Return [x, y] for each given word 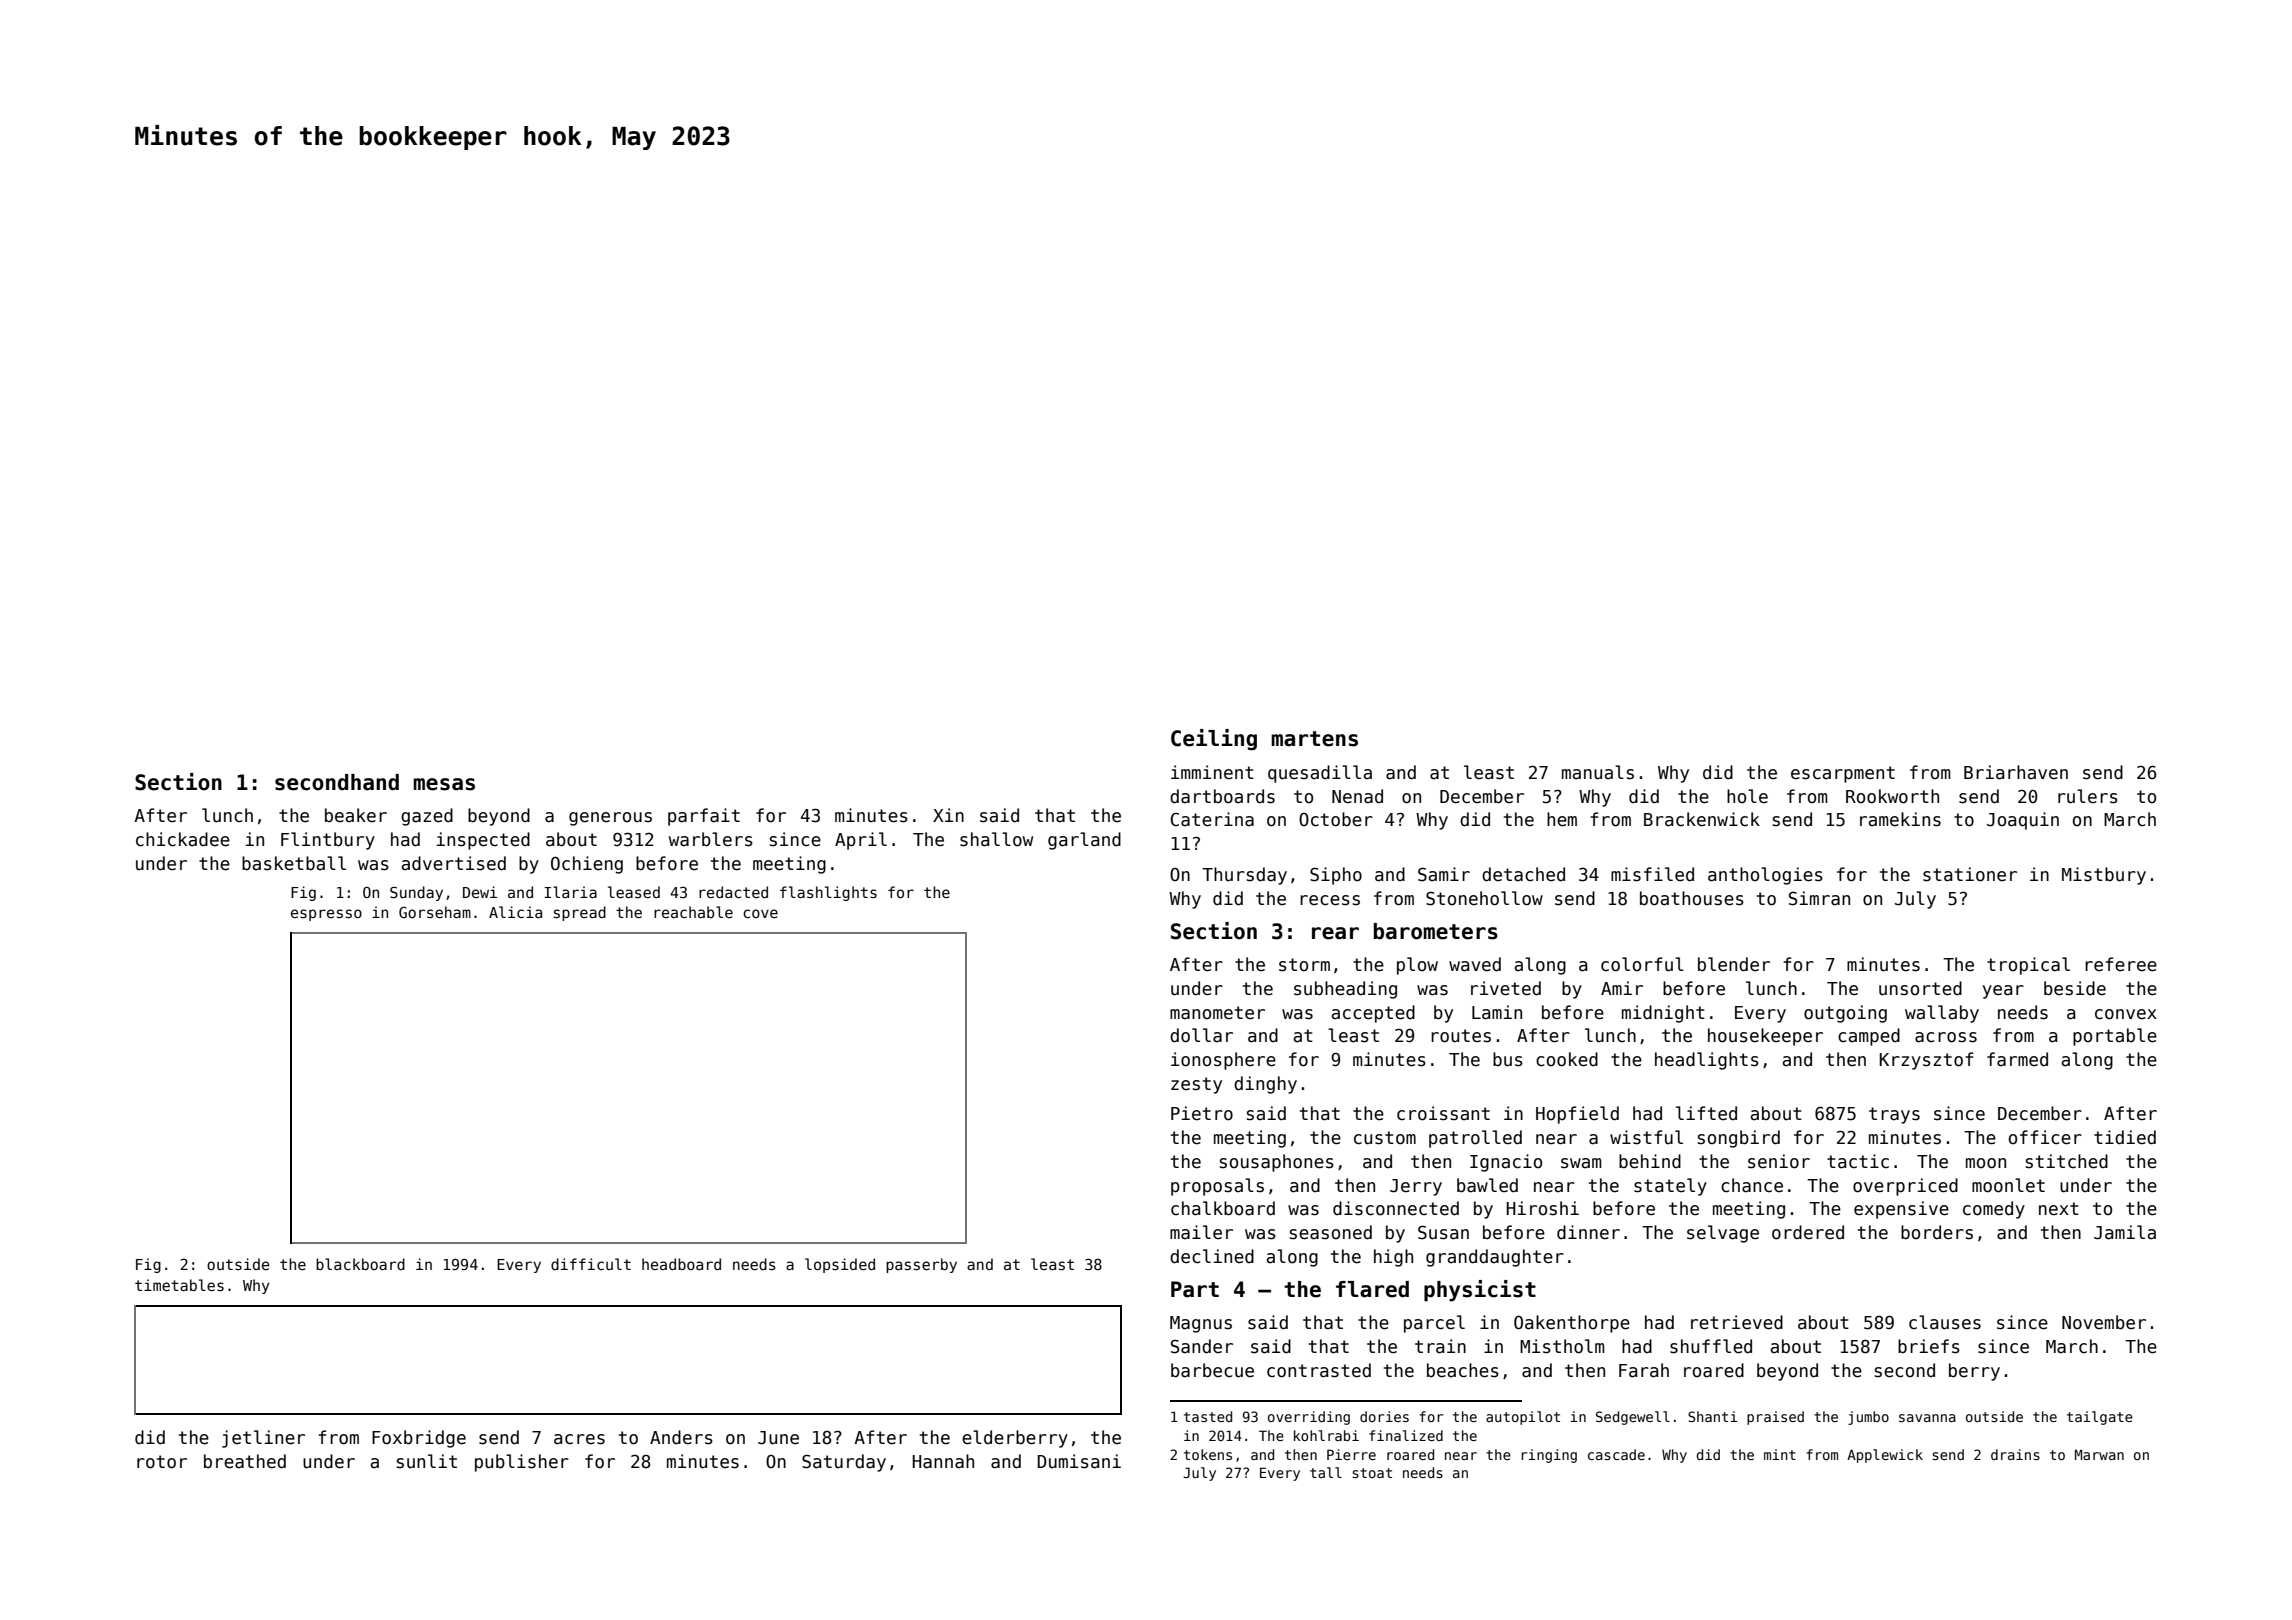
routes [1461, 1036]
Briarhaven [2016, 772]
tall [1326, 1472]
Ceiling [1214, 740]
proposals [1217, 1187]
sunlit [427, 1461]
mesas [444, 784]
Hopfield [1577, 1115]
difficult [591, 1264]
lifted [1706, 1113]
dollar [1201, 1035]
